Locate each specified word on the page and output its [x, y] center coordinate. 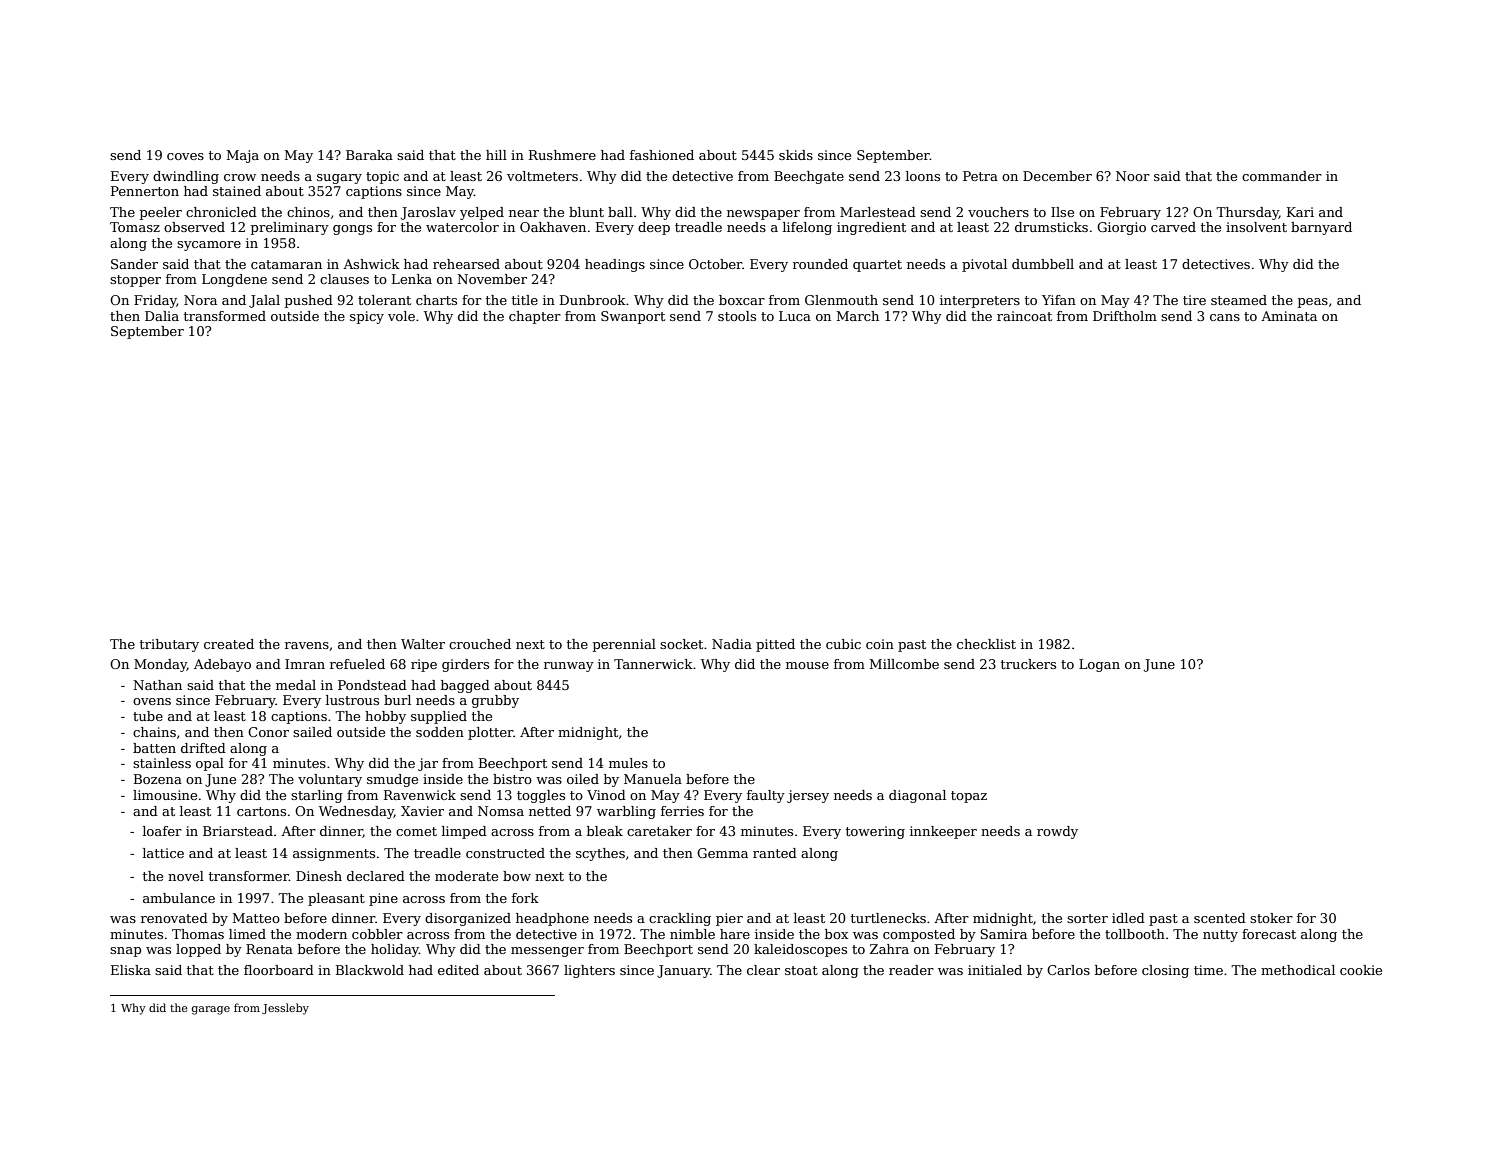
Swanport [633, 317]
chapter [535, 317]
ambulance [179, 898]
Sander [134, 264]
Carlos [1068, 970]
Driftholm [1125, 316]
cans [1225, 317]
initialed [995, 970]
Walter [423, 644]
